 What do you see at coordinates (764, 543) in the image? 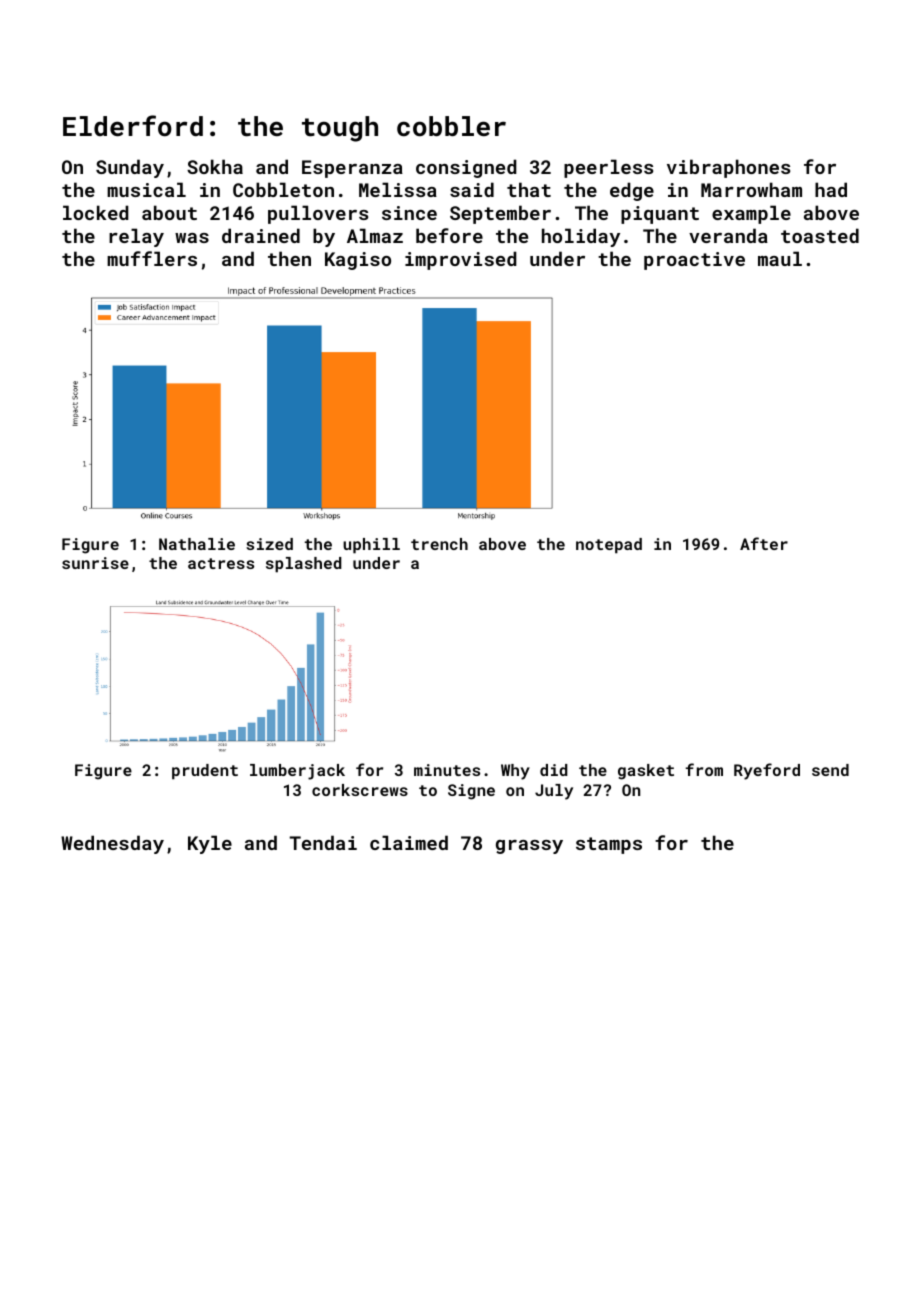
I see `After` at bounding box center [764, 543].
